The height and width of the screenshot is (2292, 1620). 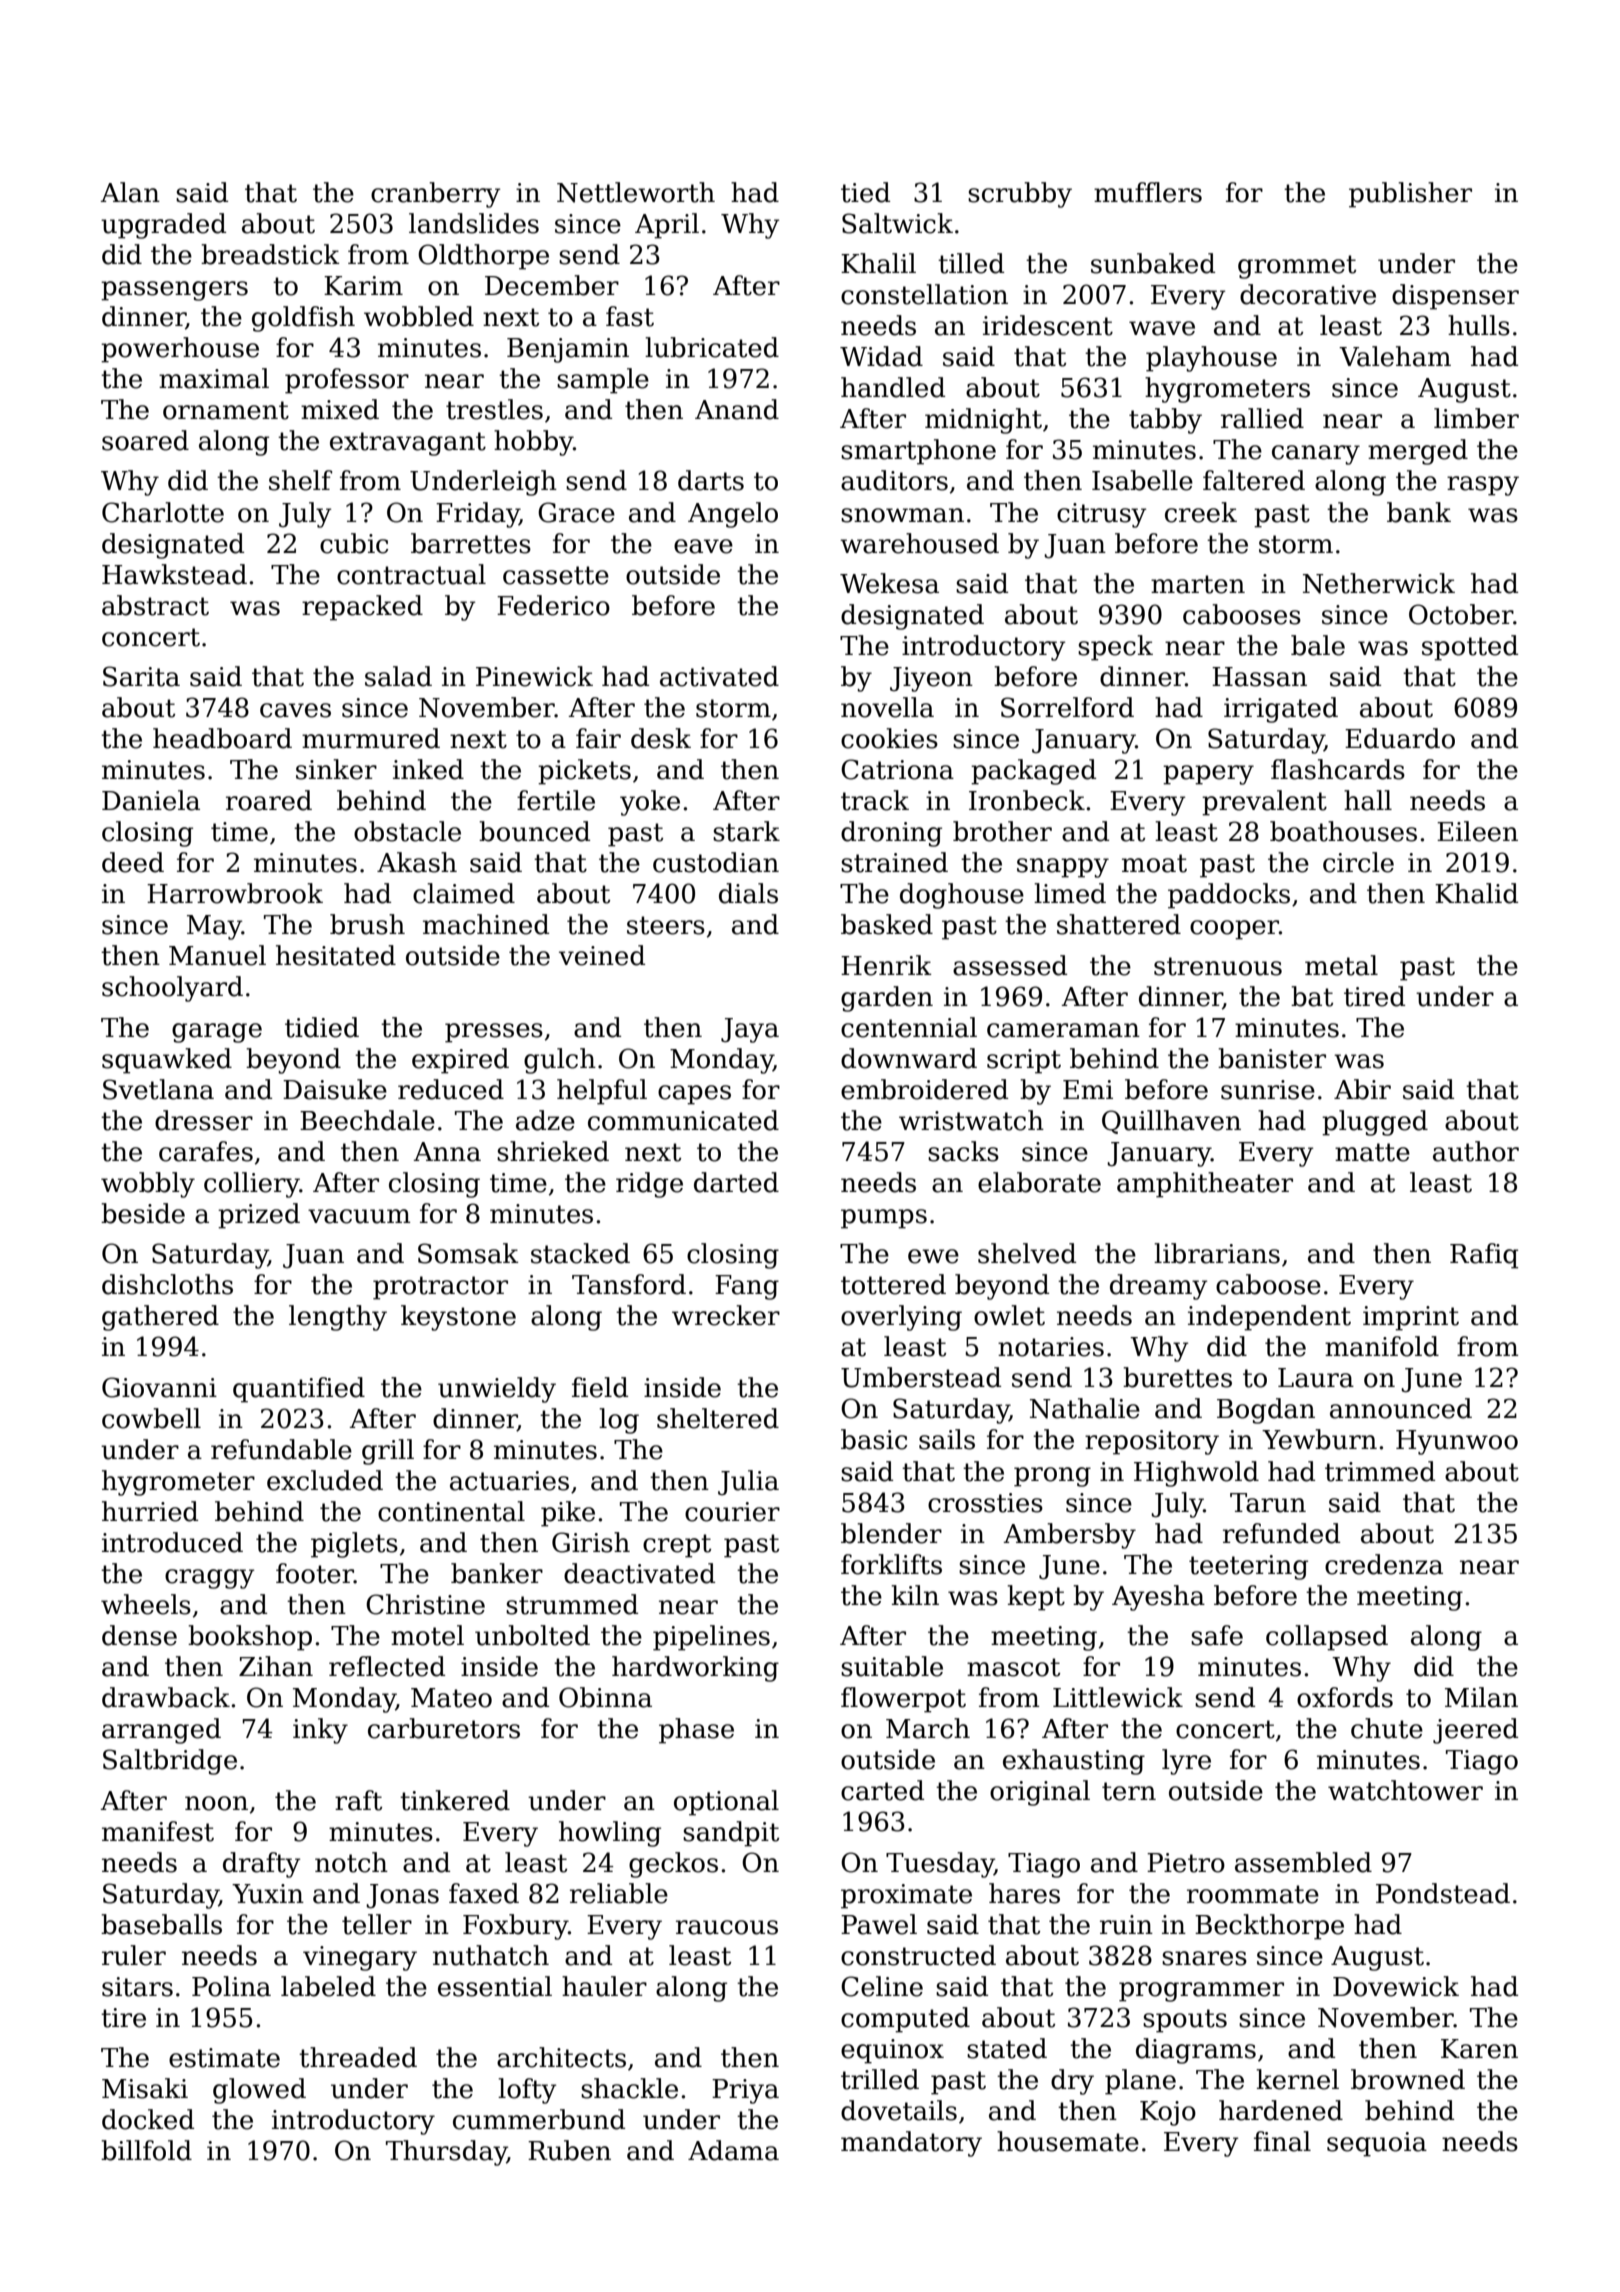 What do you see at coordinates (167, 1284) in the screenshot?
I see `dishcloths` at bounding box center [167, 1284].
